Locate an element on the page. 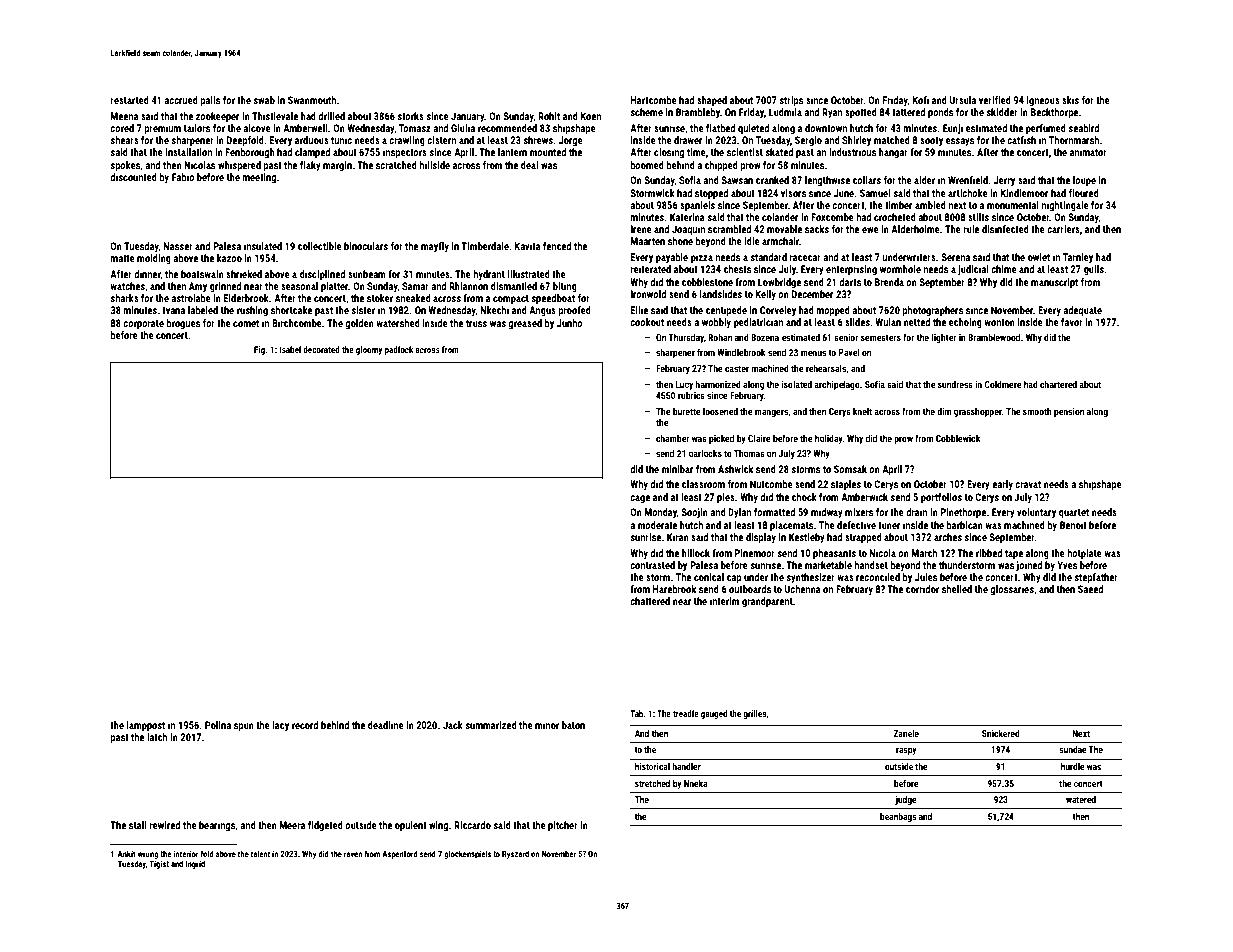 The height and width of the page is (952, 1233). adequate is located at coordinates (1082, 311).
